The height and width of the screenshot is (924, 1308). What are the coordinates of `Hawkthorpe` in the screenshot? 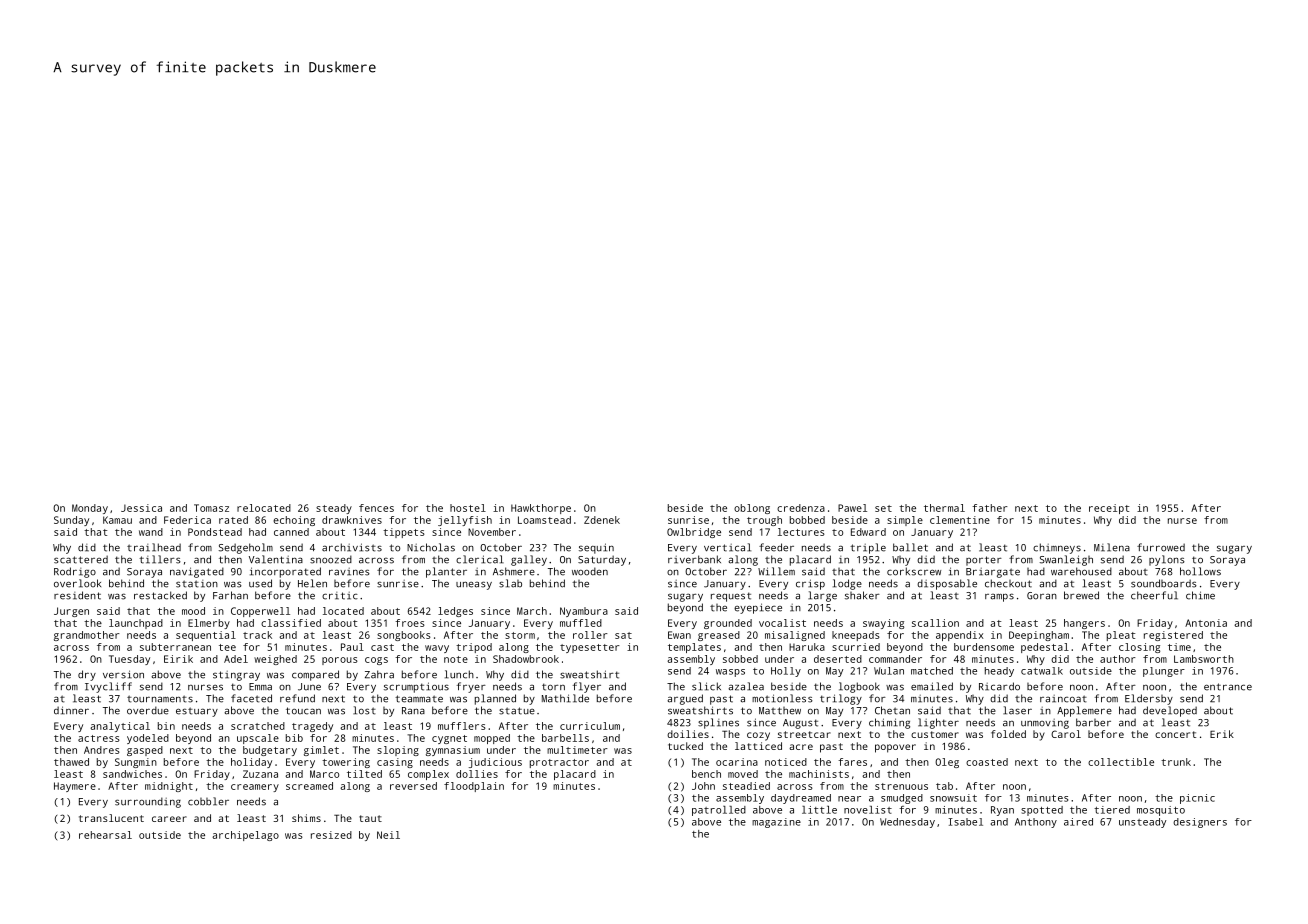 It's located at (541, 509).
